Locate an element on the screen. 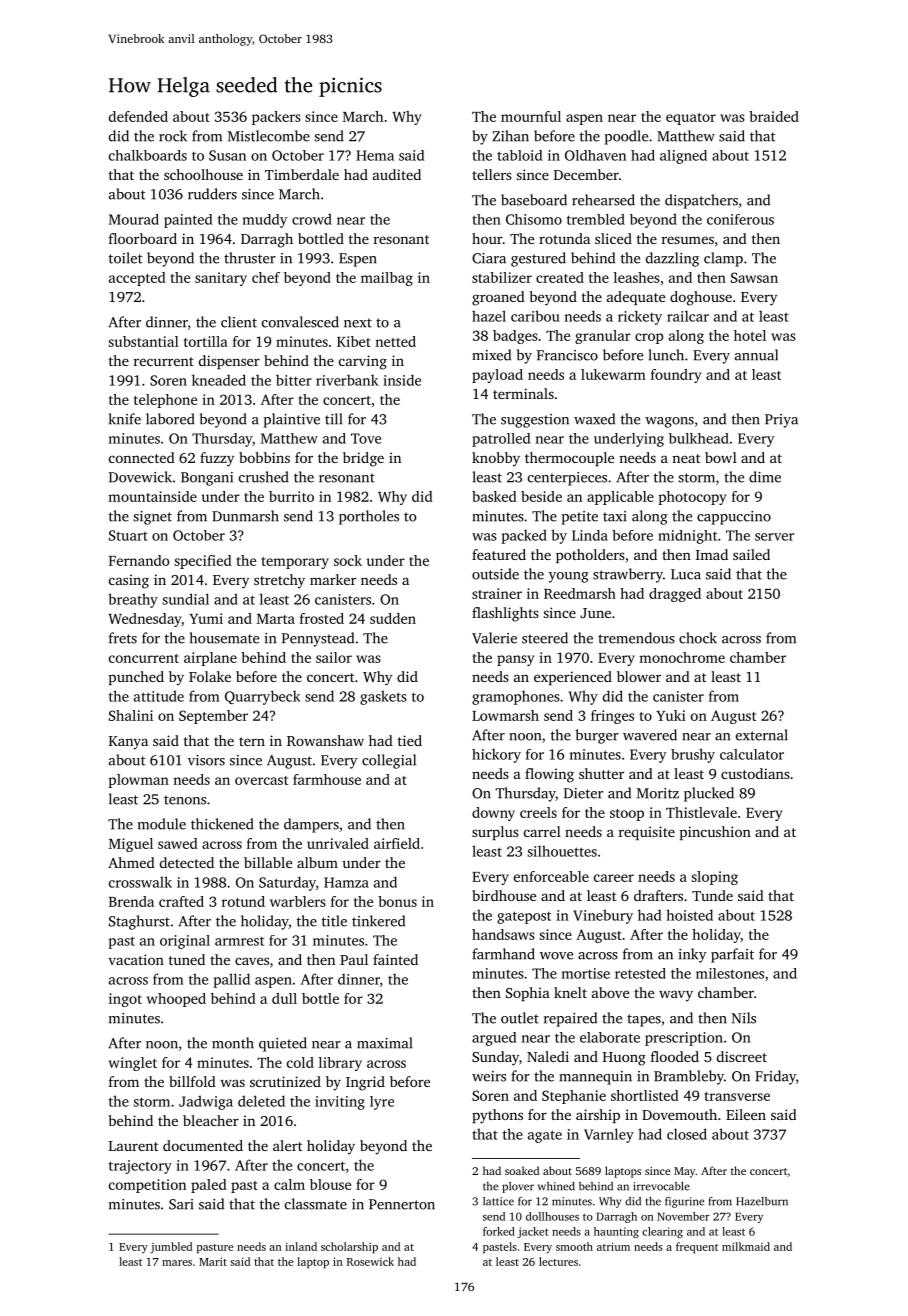 The image size is (908, 1316). Chisomo is located at coordinates (534, 219).
